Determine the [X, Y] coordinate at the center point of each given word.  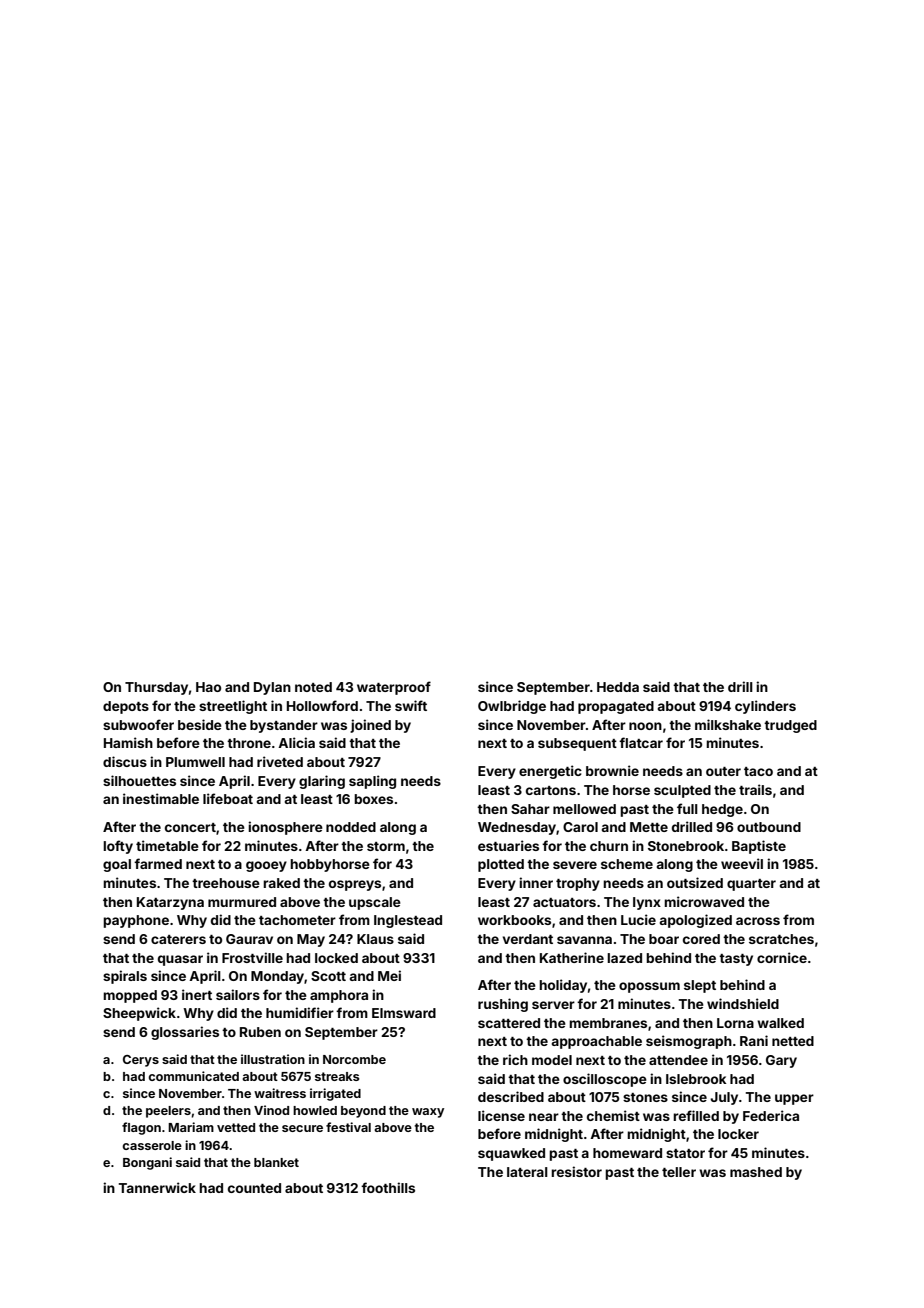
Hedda [618, 687]
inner [536, 882]
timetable [167, 845]
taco [758, 771]
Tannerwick [157, 1187]
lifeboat [228, 798]
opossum [649, 987]
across [758, 921]
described [511, 1096]
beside [200, 724]
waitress [280, 1093]
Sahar [530, 809]
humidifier [300, 1012]
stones [645, 1097]
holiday [563, 986]
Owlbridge [512, 707]
